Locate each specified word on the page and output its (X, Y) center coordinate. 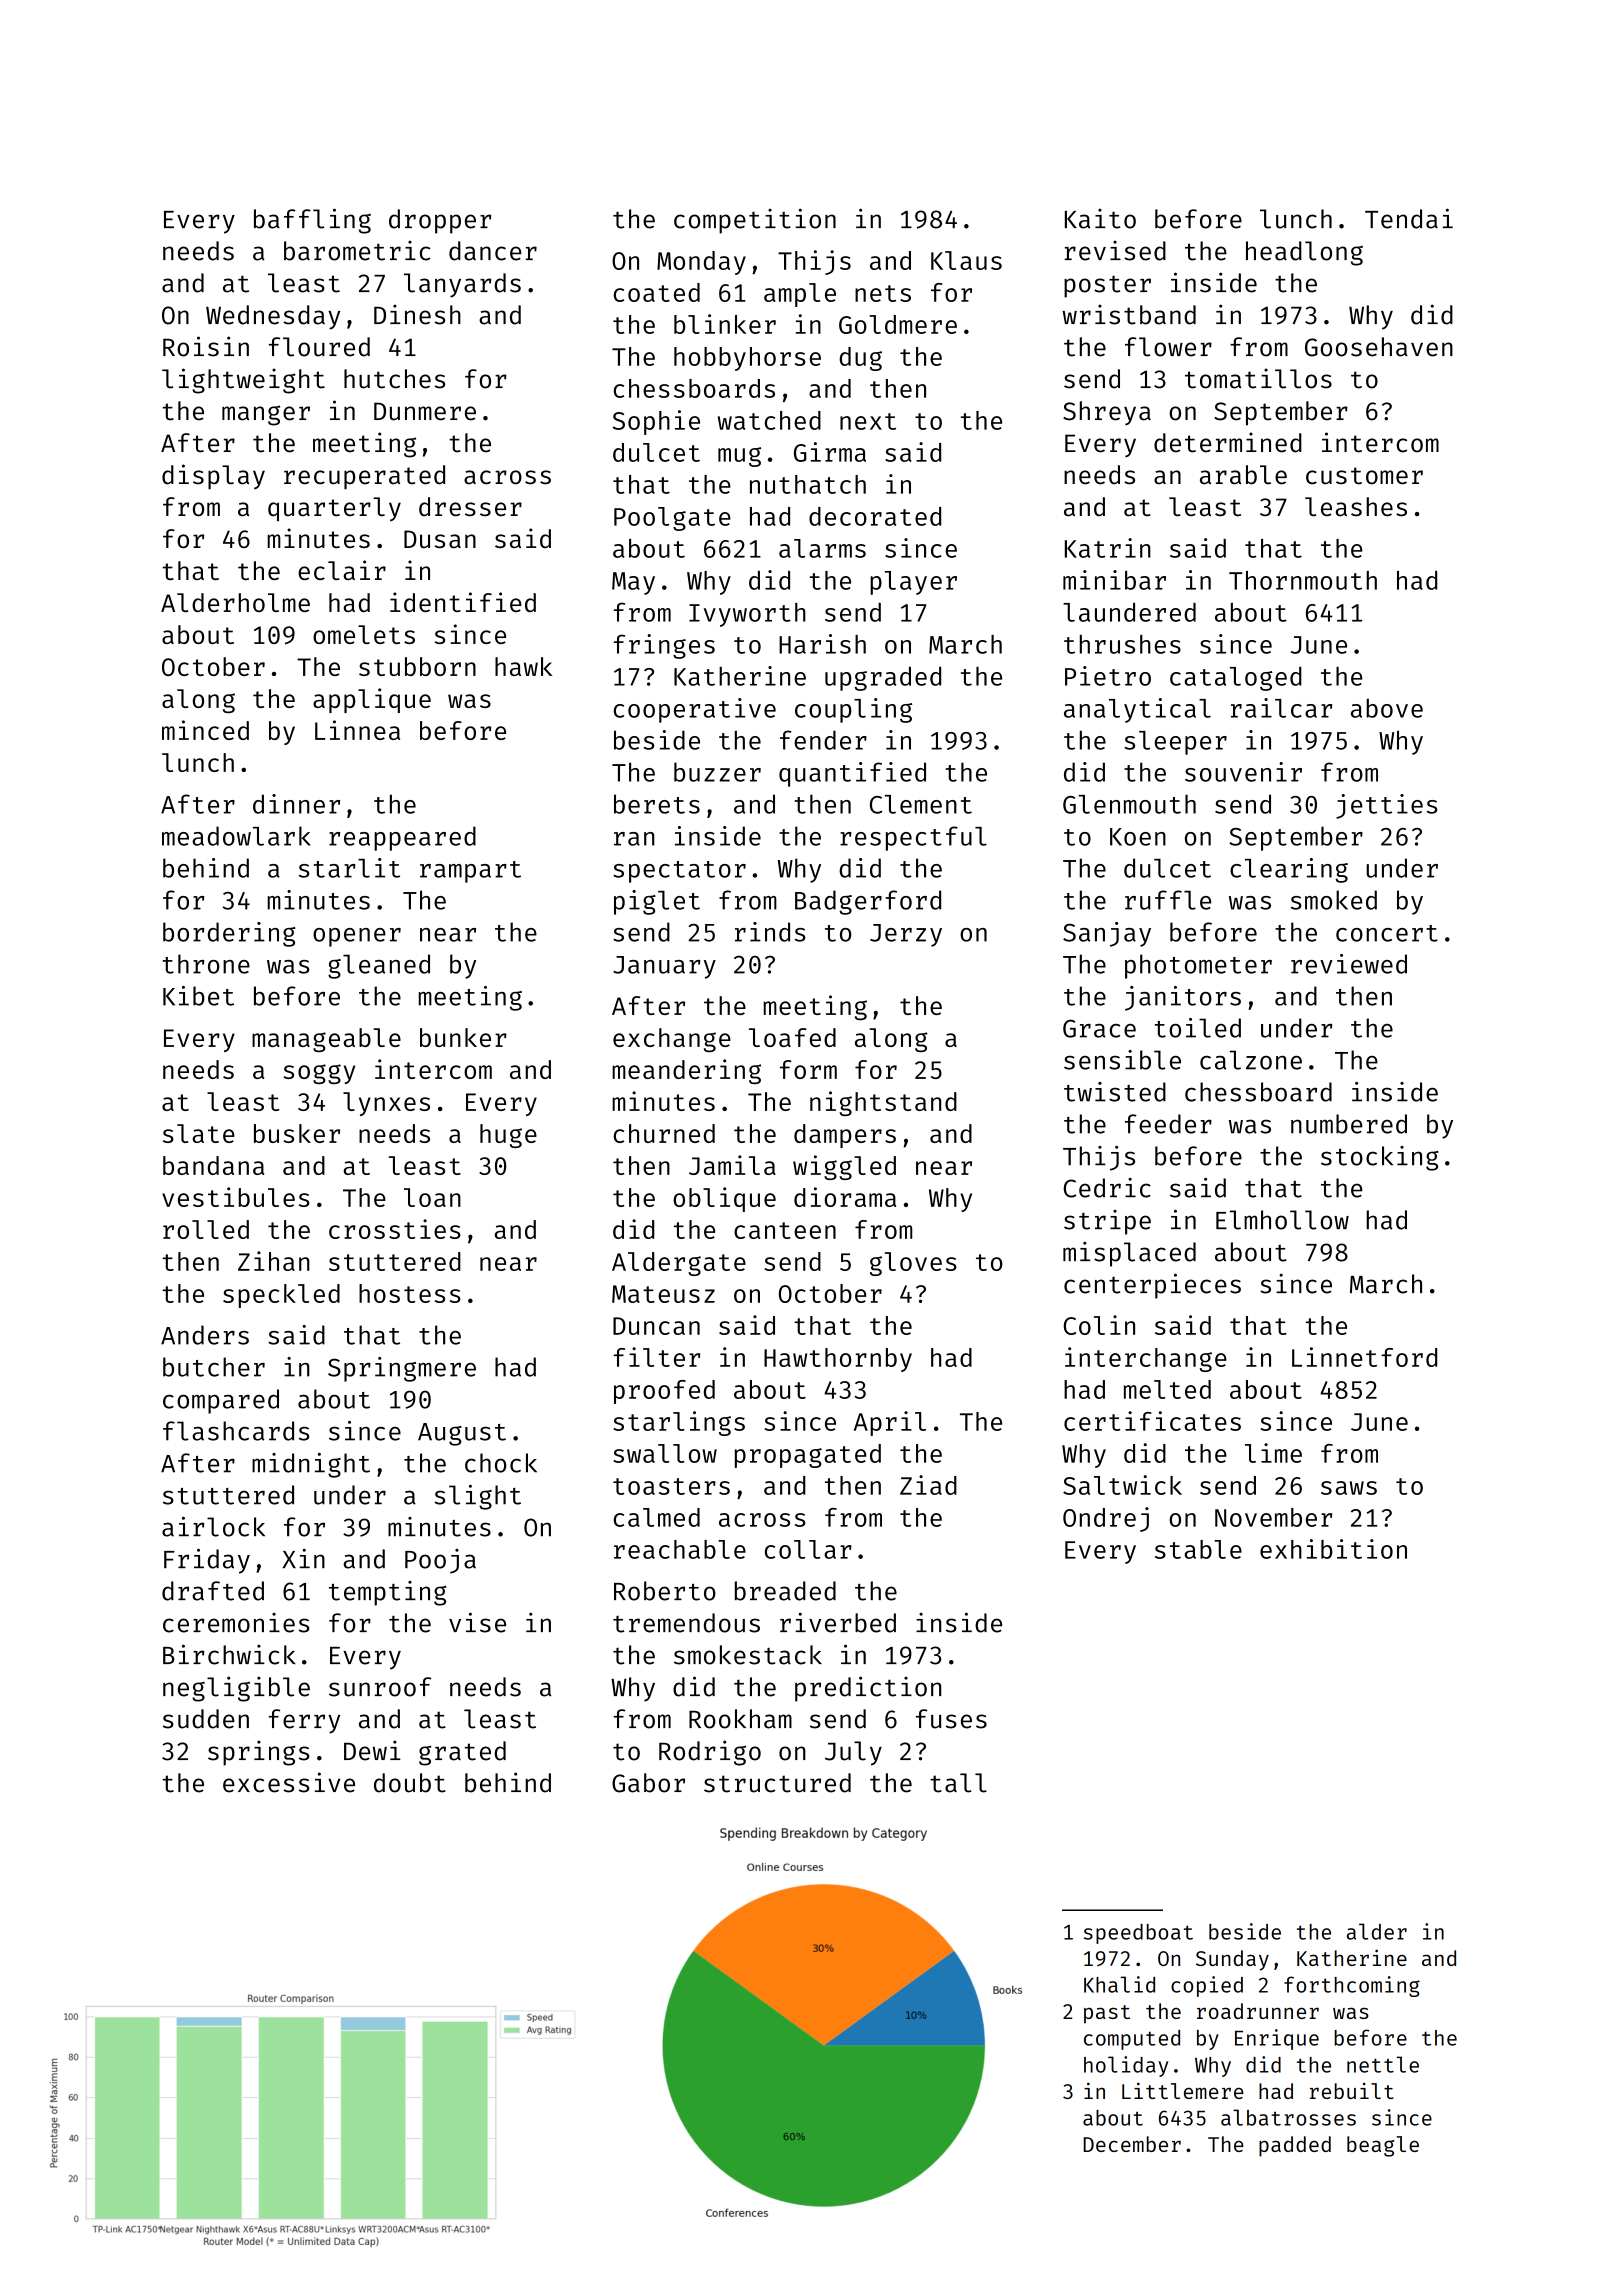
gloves (913, 1264)
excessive (289, 1782)
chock (501, 1463)
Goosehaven (1379, 347)
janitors (1183, 998)
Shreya (1107, 413)
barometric (357, 251)
